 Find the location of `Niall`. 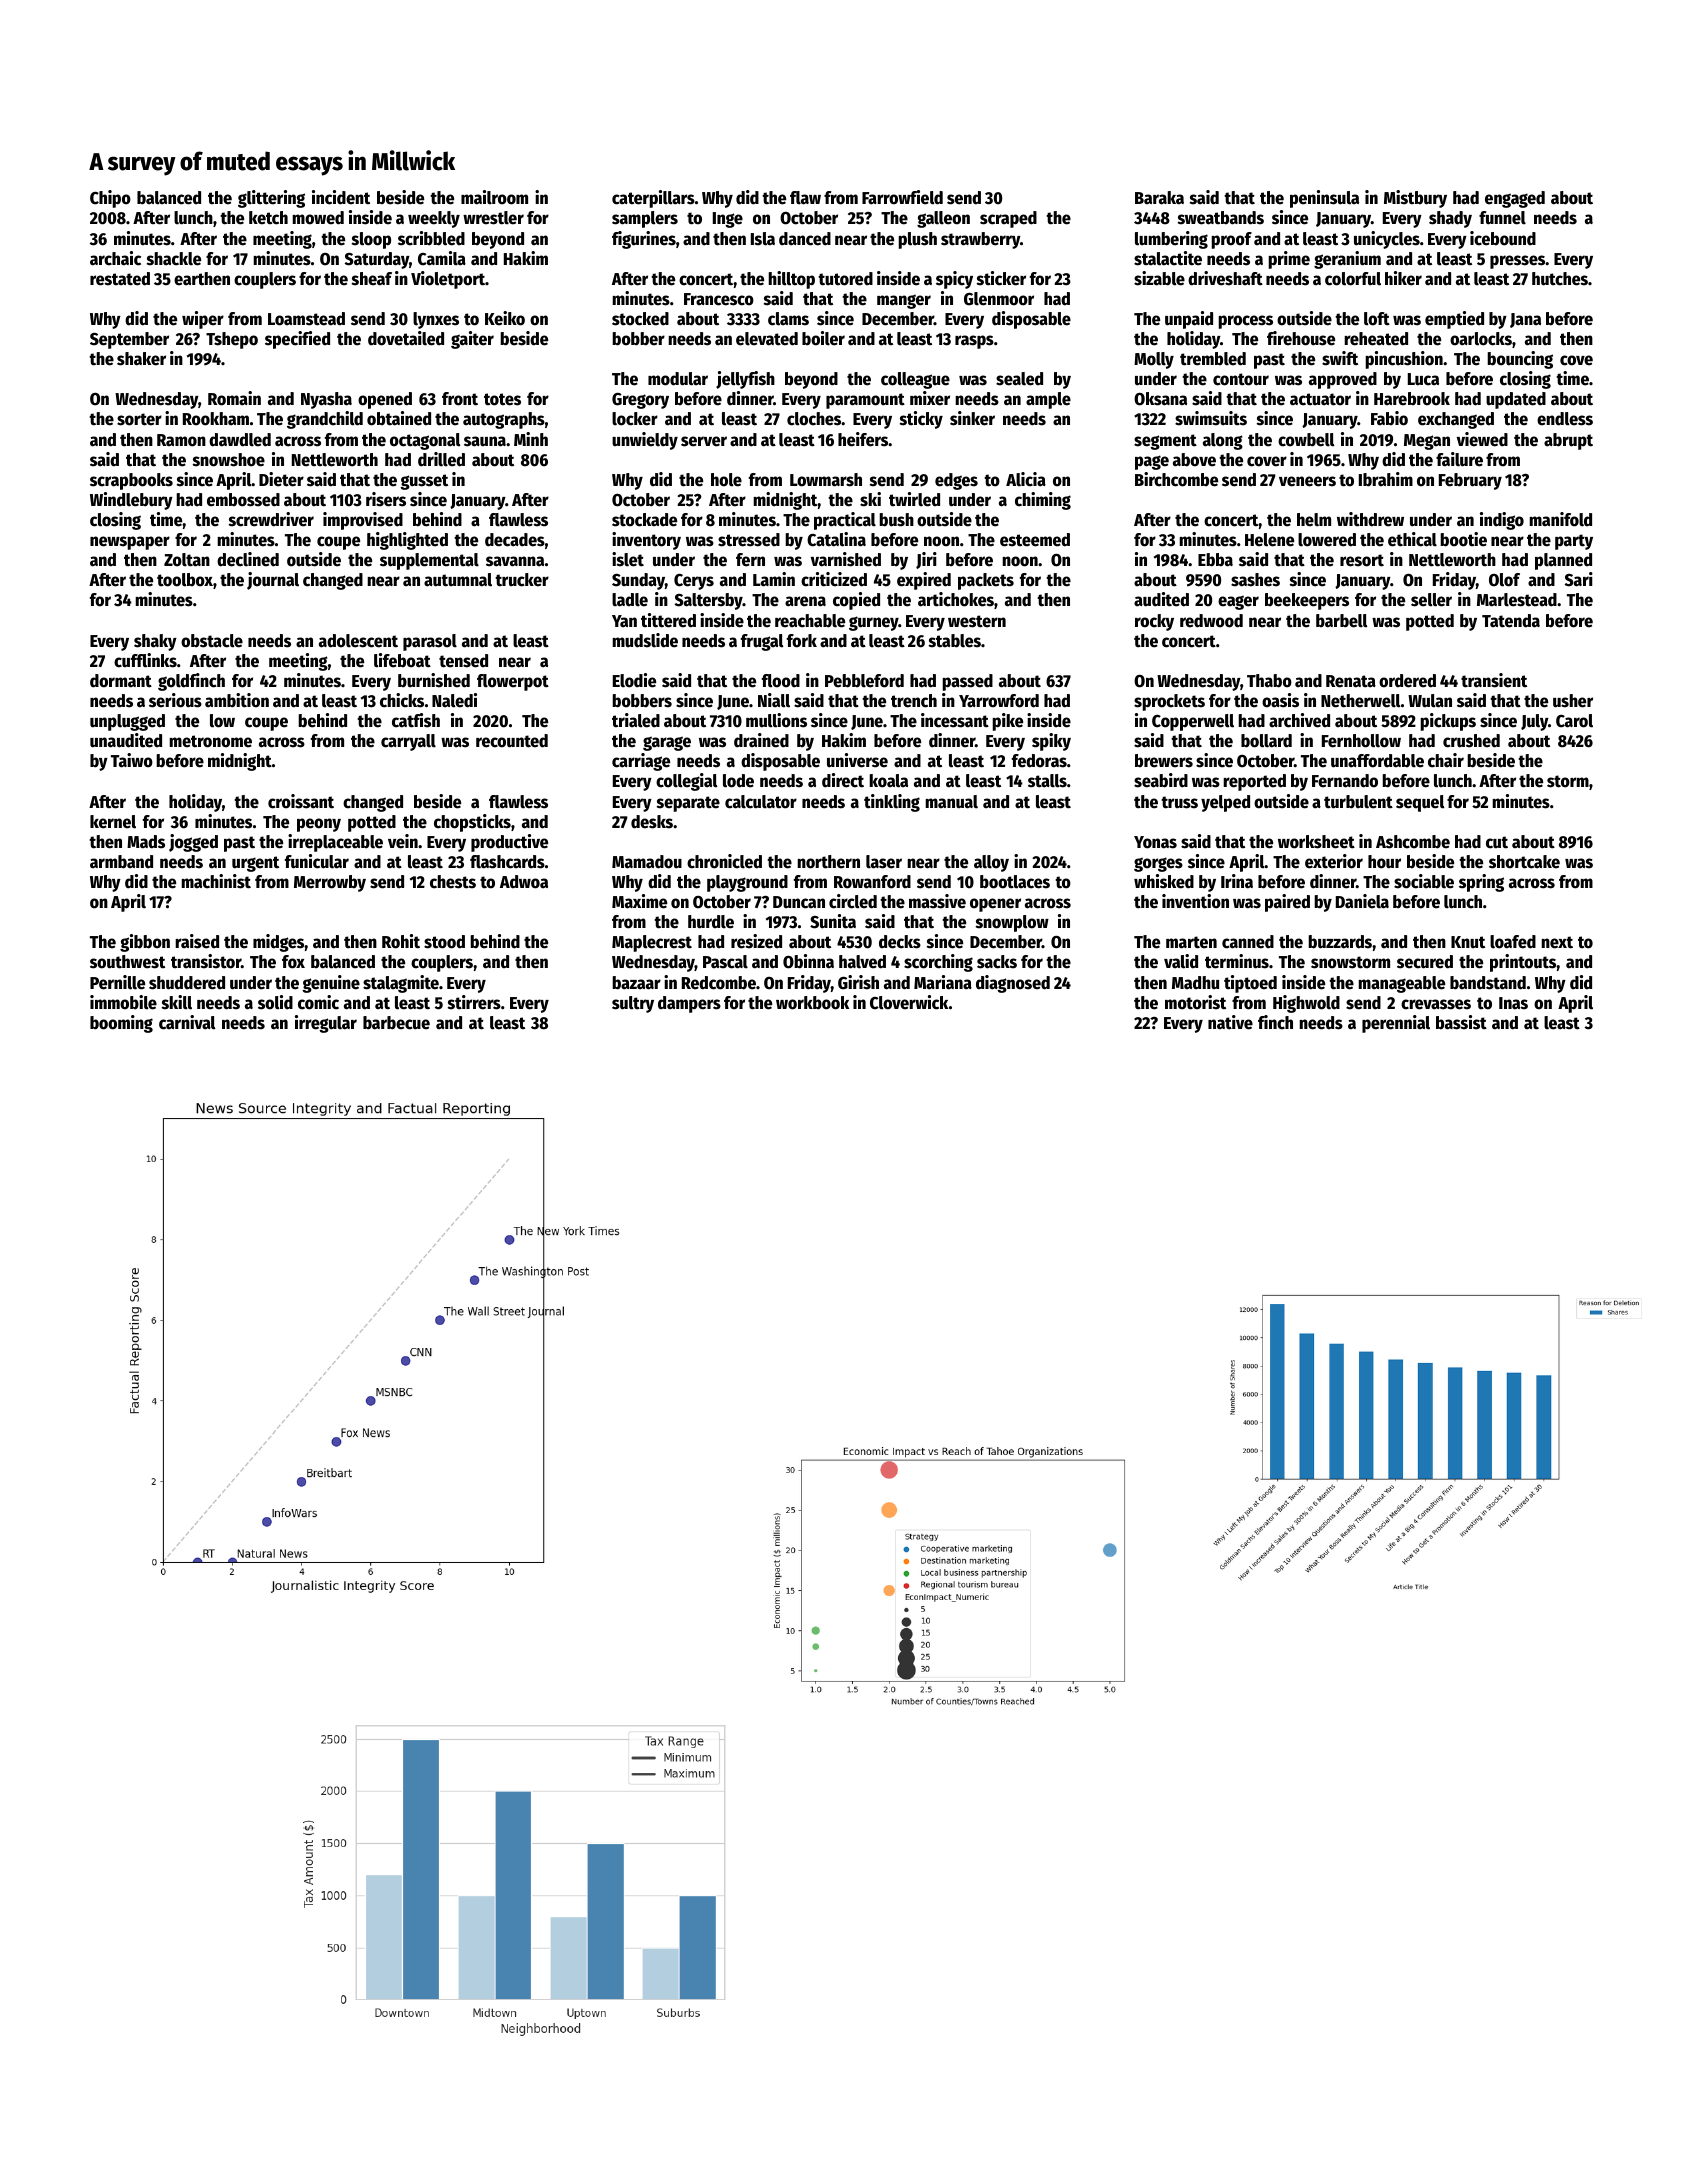

Niall is located at coordinates (774, 700).
